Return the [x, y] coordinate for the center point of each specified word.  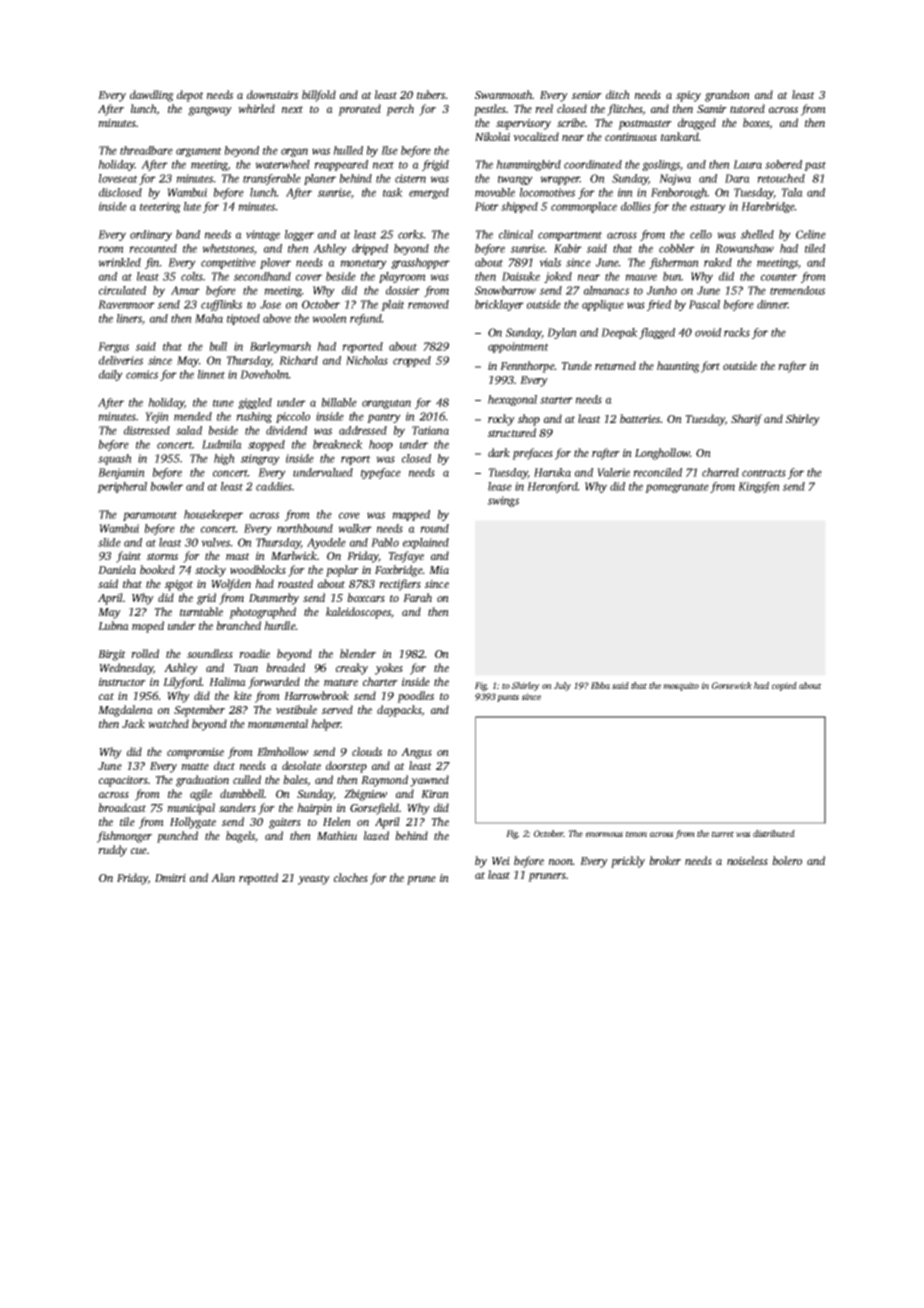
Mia [439, 570]
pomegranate [677, 488]
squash [115, 459]
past [815, 166]
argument [199, 152]
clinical [516, 234]
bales [295, 779]
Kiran [435, 794]
